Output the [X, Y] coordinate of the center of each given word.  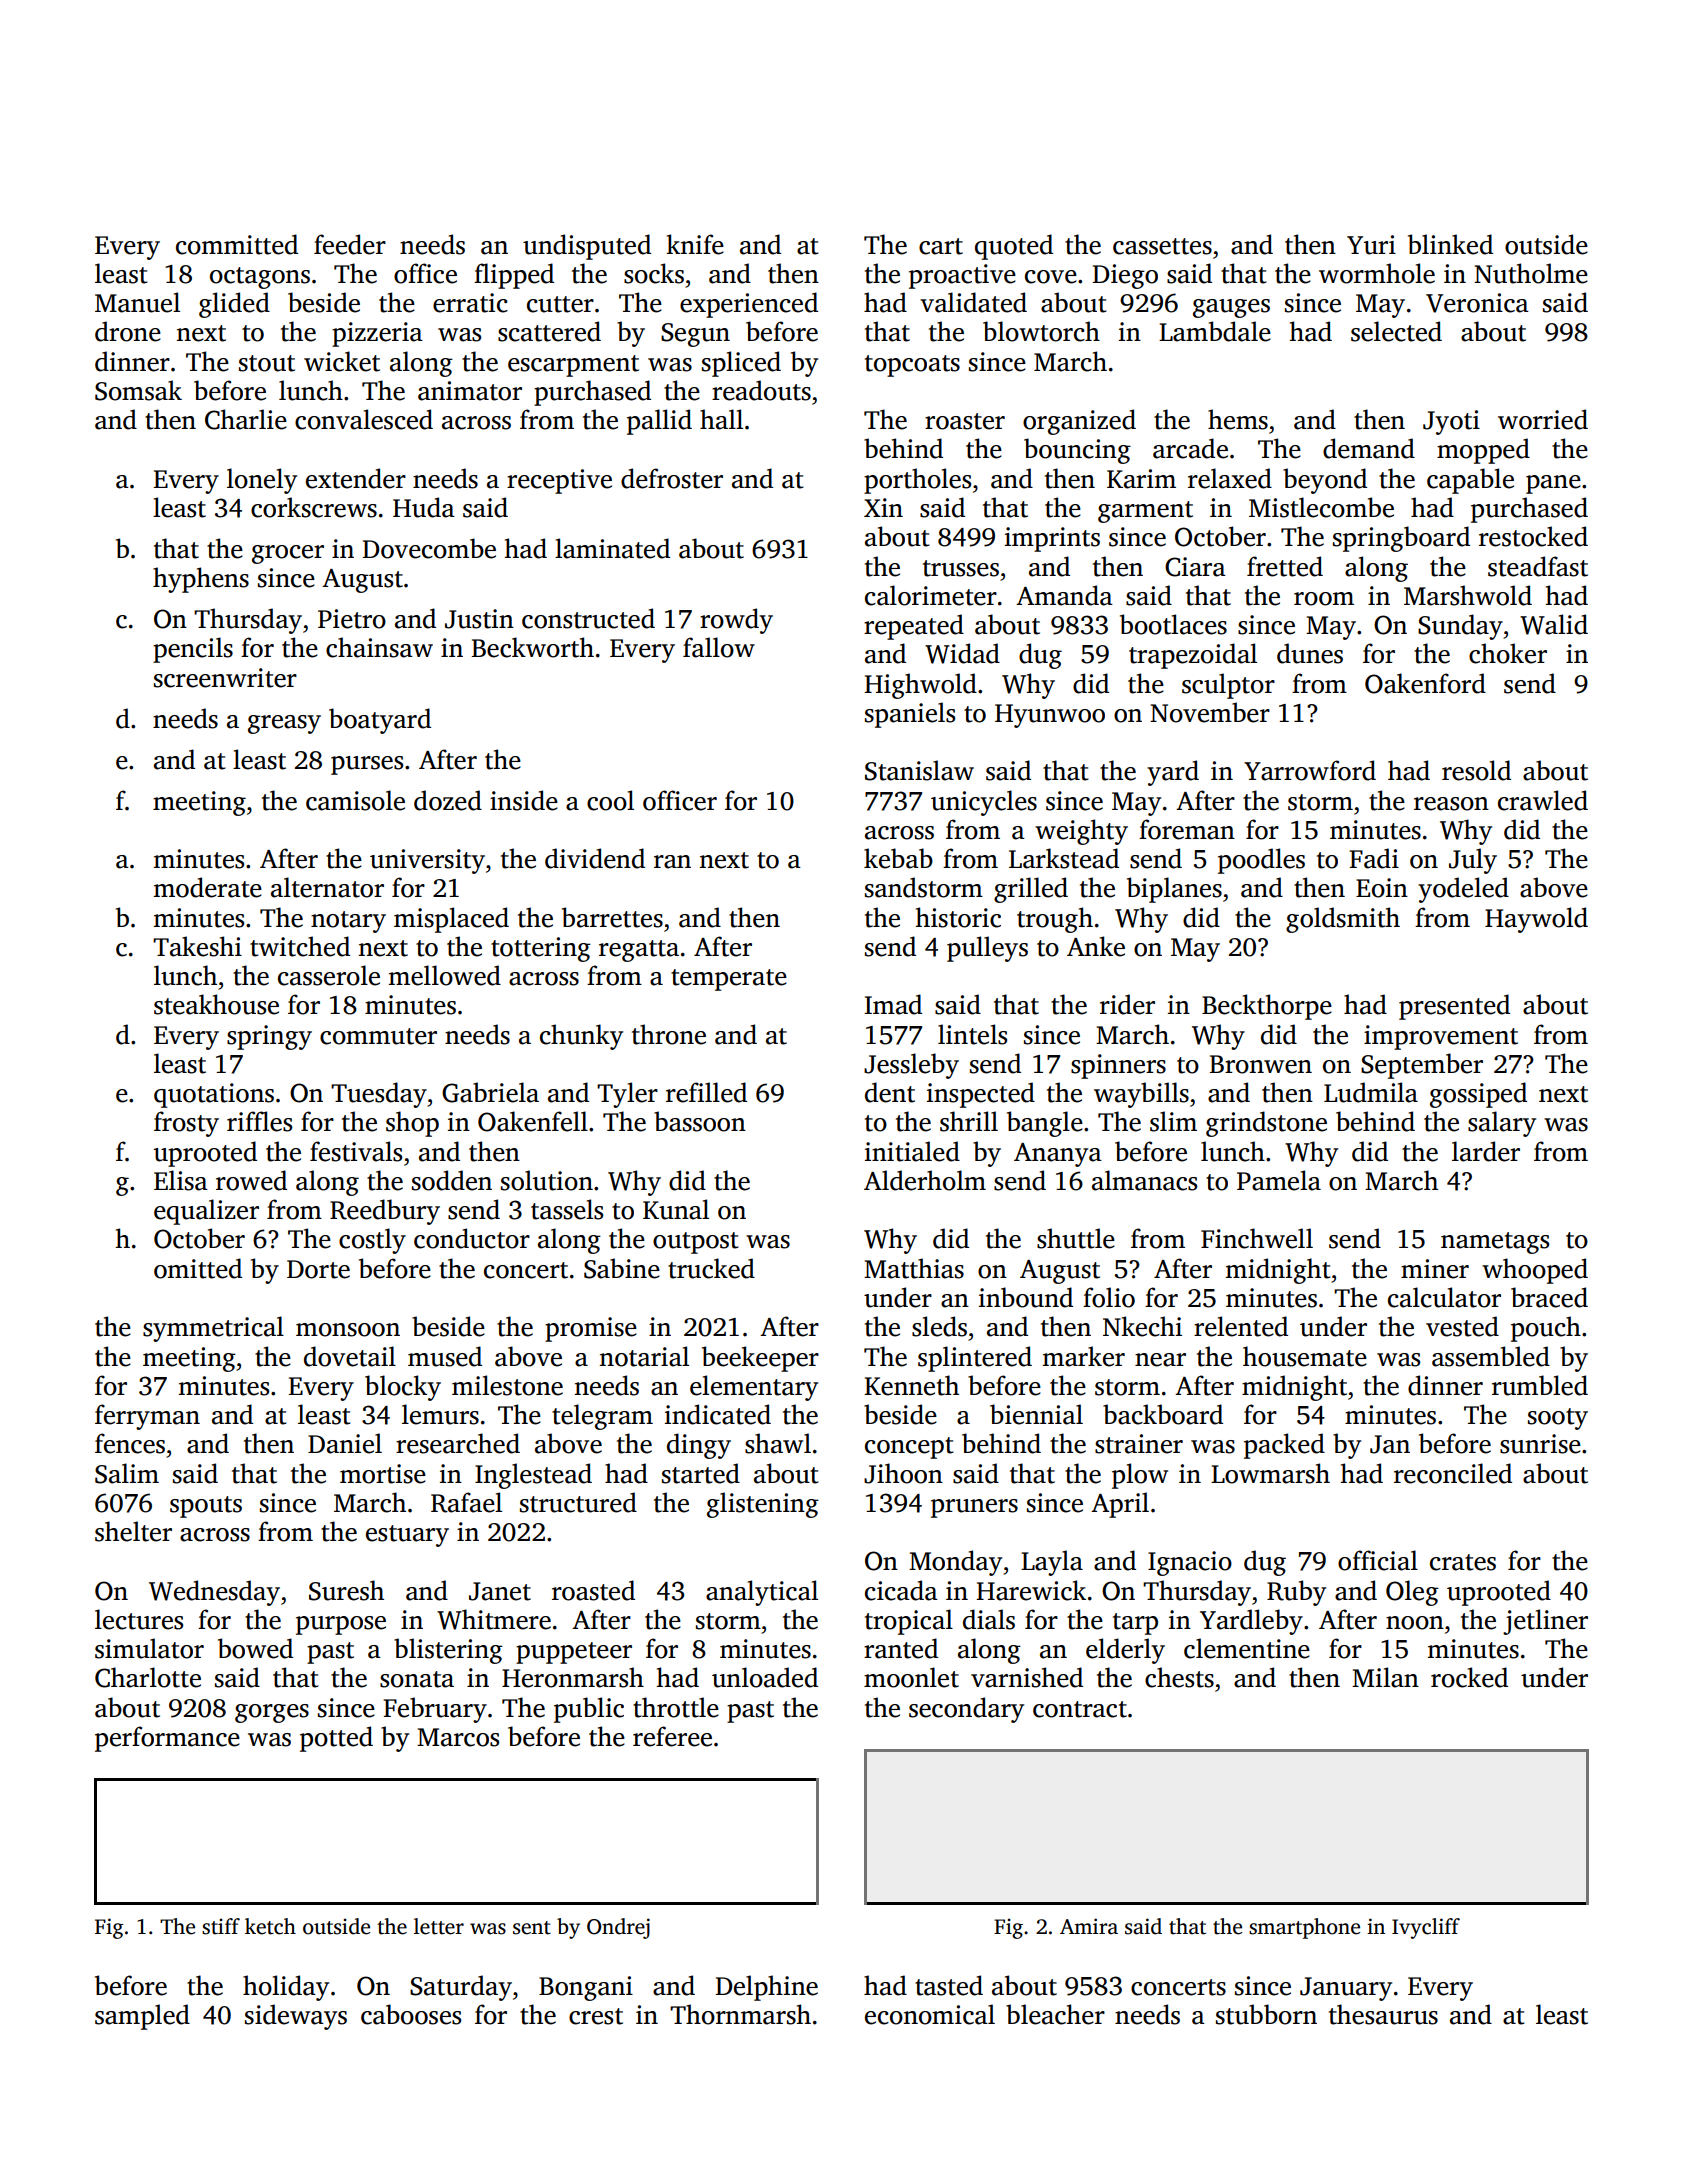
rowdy [736, 621]
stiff [221, 1926]
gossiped [1478, 1095]
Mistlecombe [1321, 507]
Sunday [1460, 627]
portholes [917, 481]
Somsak [138, 390]
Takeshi [197, 946]
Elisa [181, 1180]
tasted [949, 1985]
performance [167, 1739]
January [1346, 1989]
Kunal [676, 1209]
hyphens [201, 580]
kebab [898, 858]
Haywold [1536, 920]
